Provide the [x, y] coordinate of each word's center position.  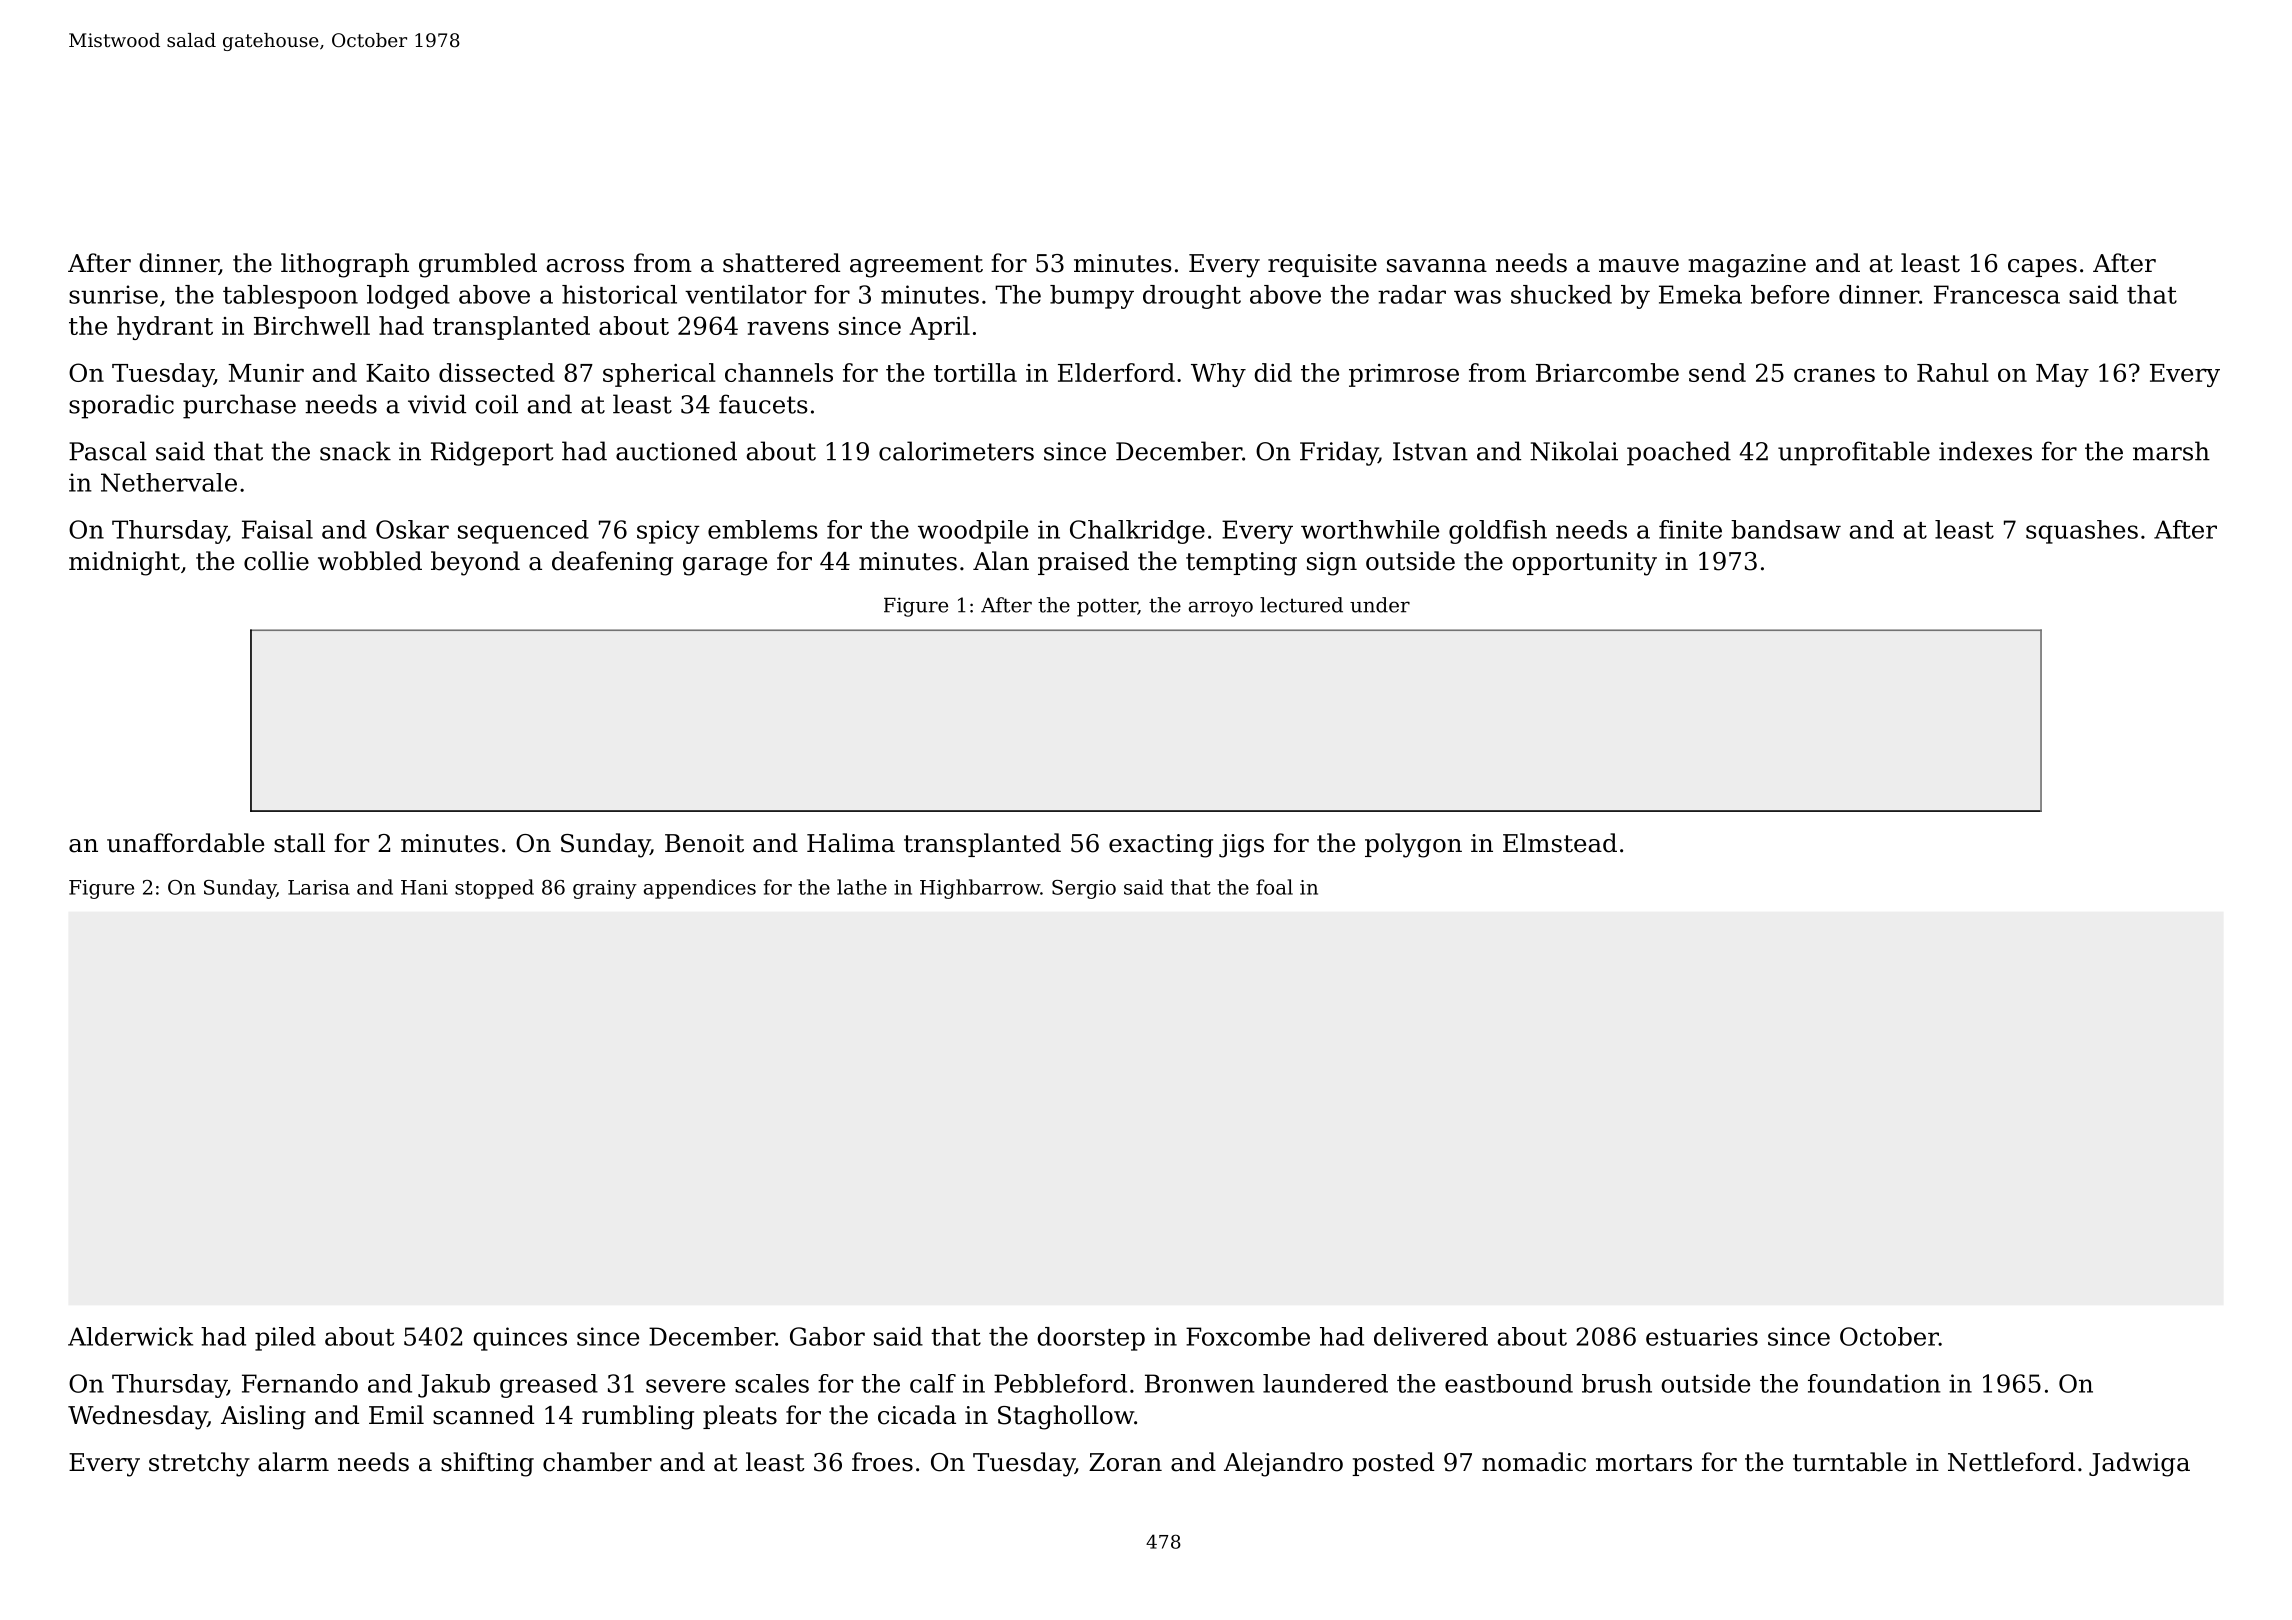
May [2062, 375]
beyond [475, 563]
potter [1107, 607]
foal [1274, 887]
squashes [2082, 532]
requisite [1322, 265]
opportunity [1584, 564]
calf [933, 1383]
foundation [1874, 1383]
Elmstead [1560, 843]
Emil [396, 1414]
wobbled [370, 561]
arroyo [1221, 609]
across [585, 266]
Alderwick [130, 1336]
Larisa [319, 887]
